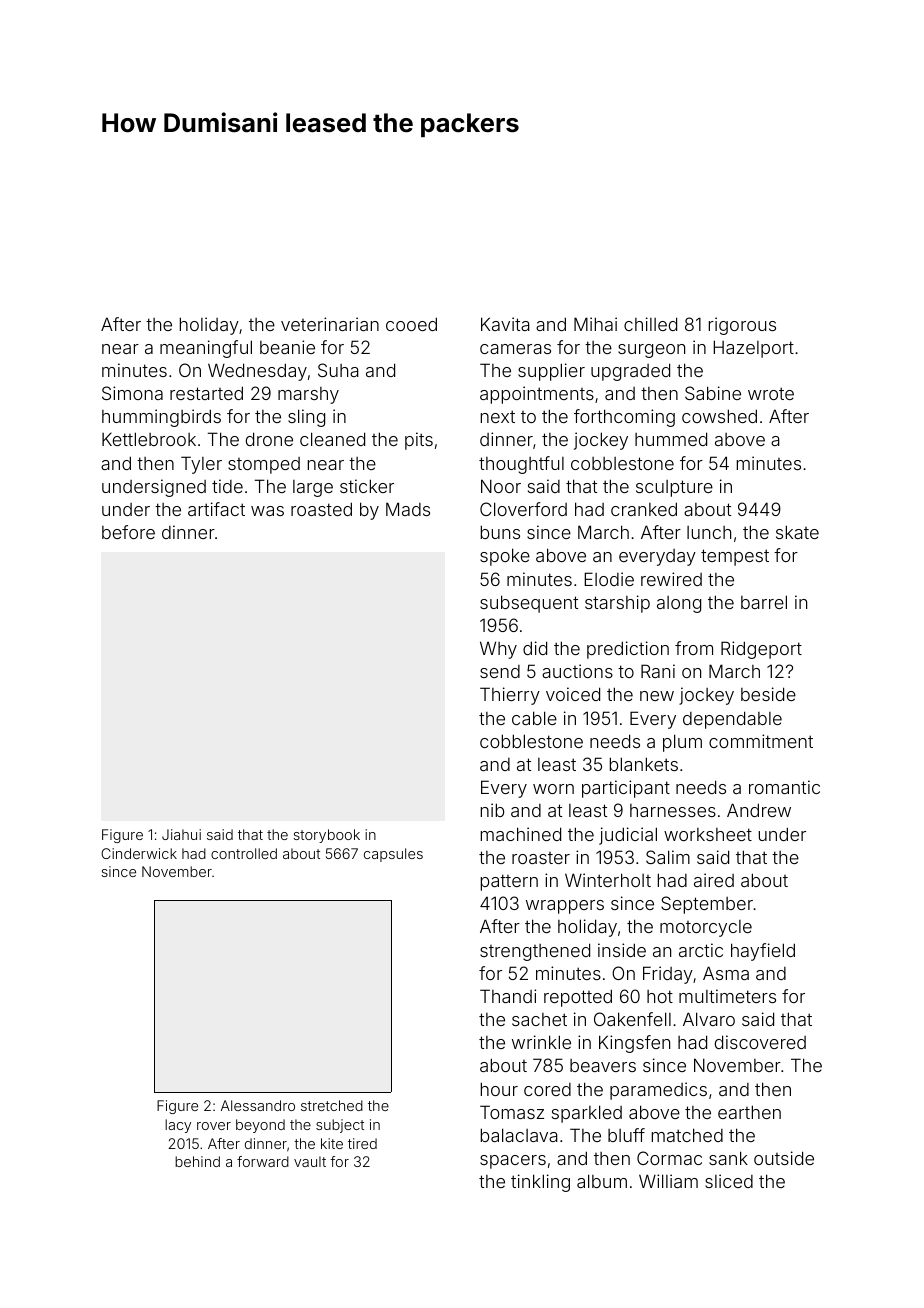  I want to click on September, so click(707, 905).
